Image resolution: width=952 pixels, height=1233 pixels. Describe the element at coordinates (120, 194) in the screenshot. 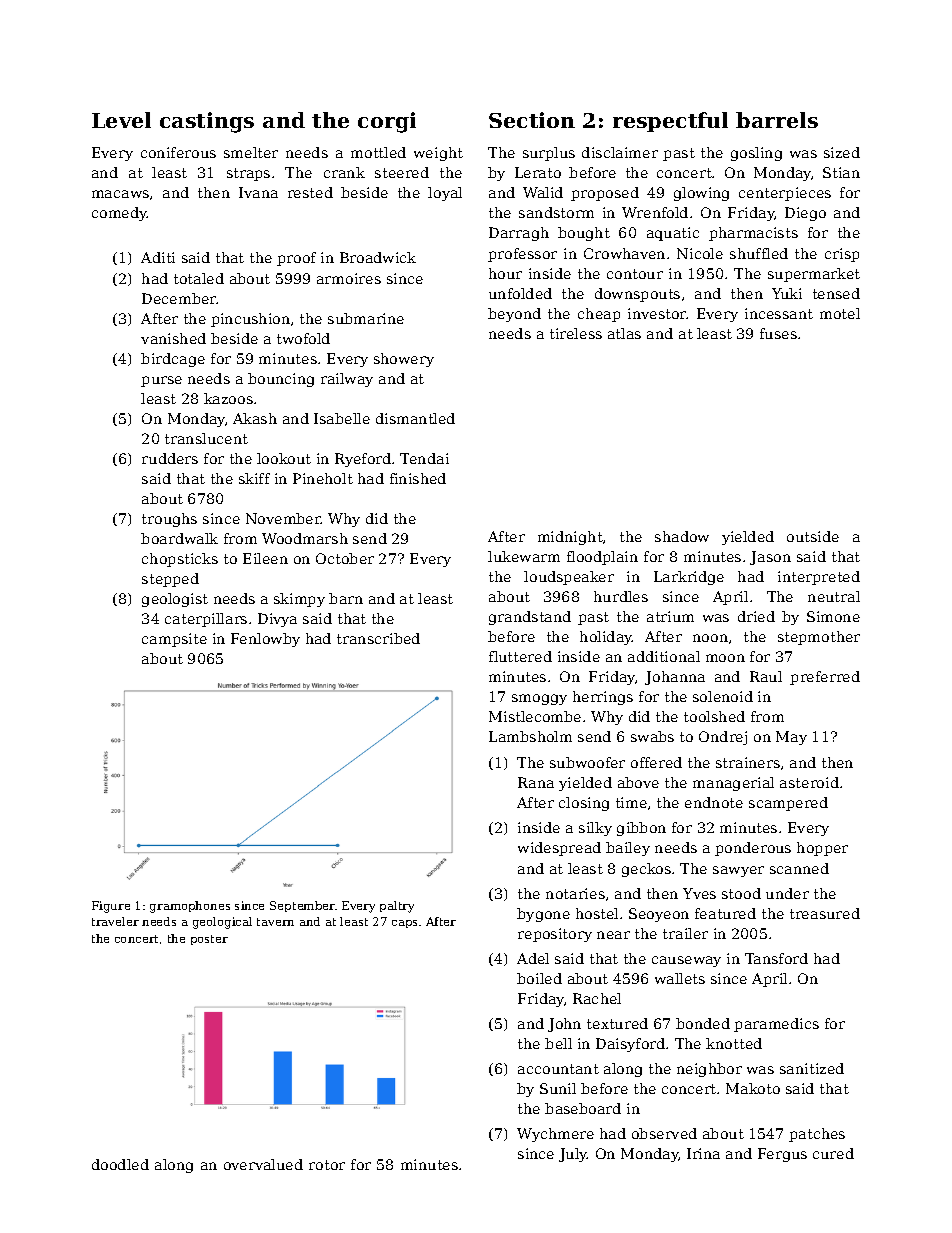

I see `macaws` at that location.
